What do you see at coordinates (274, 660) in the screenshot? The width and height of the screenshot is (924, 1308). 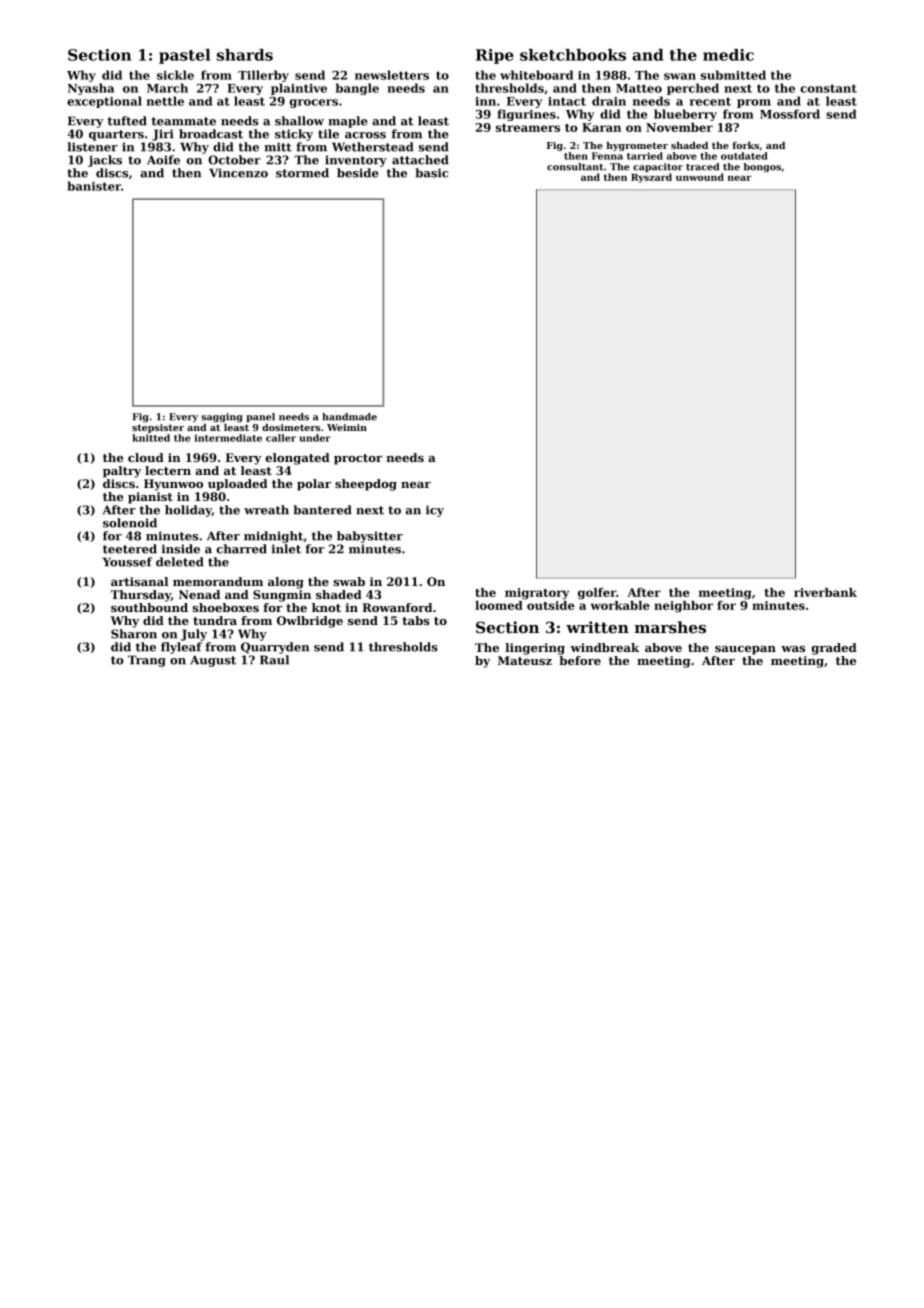 I see `Raul` at bounding box center [274, 660].
